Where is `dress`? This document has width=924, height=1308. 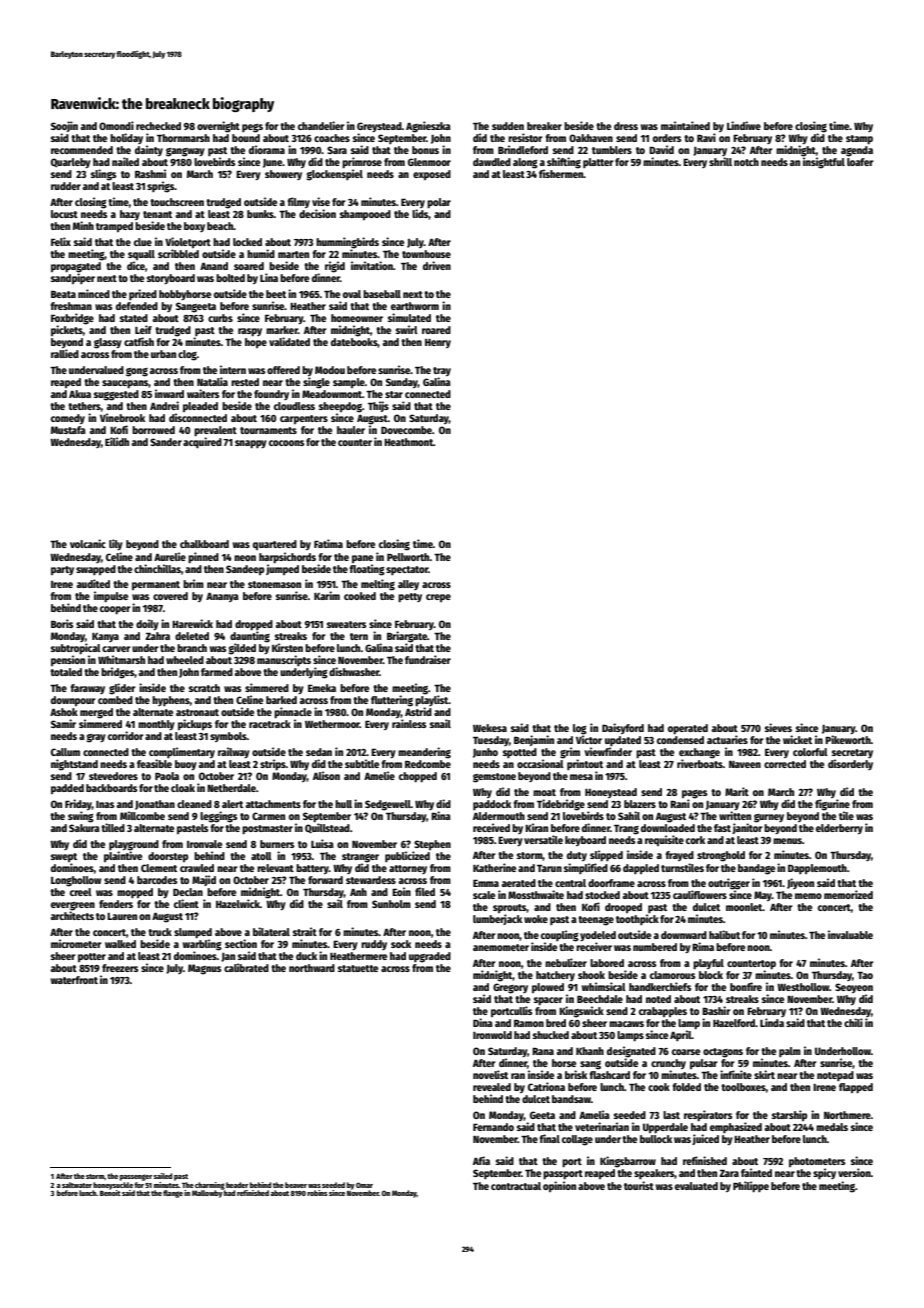 dress is located at coordinates (626, 126).
